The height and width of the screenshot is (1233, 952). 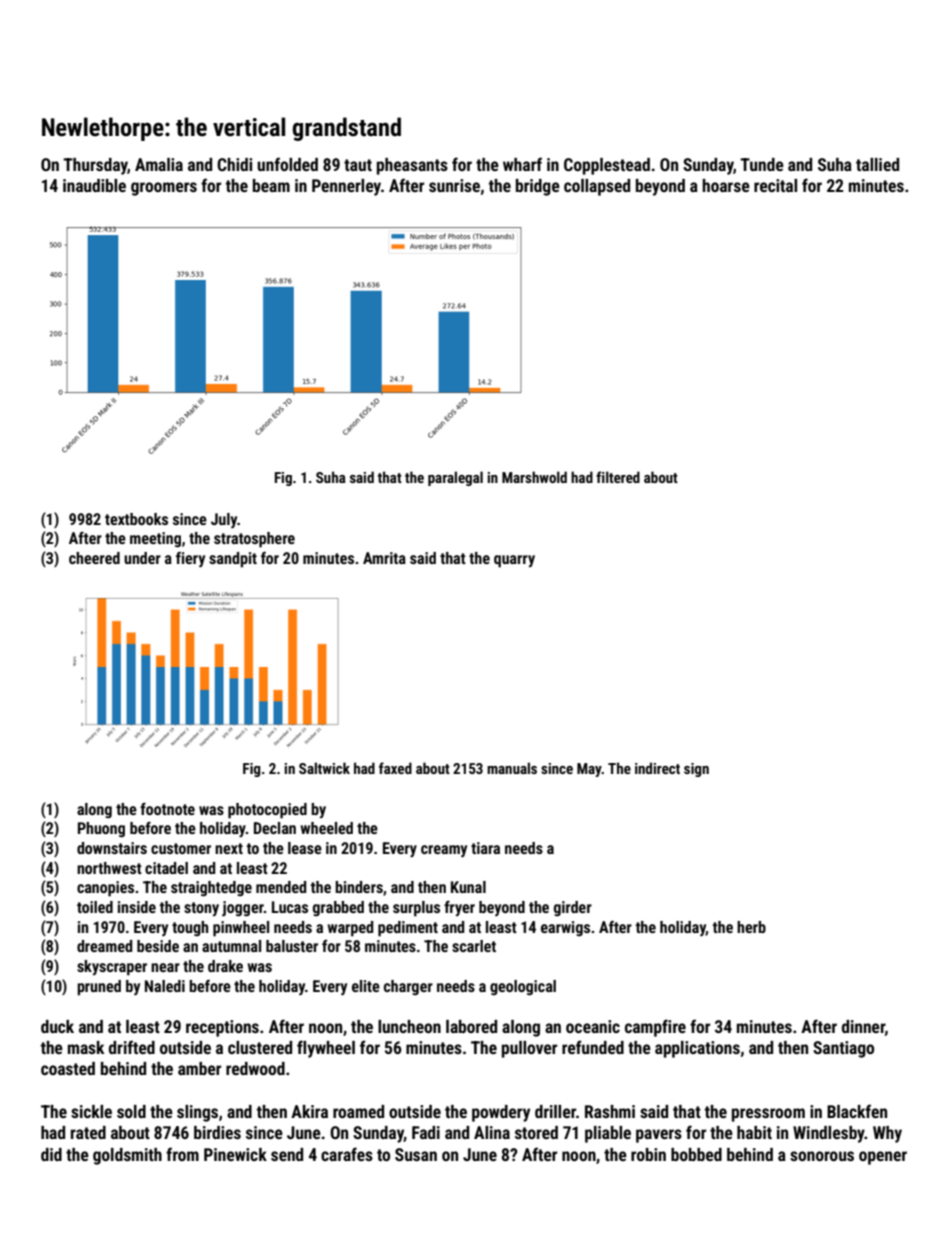 I want to click on footnote, so click(x=167, y=808).
